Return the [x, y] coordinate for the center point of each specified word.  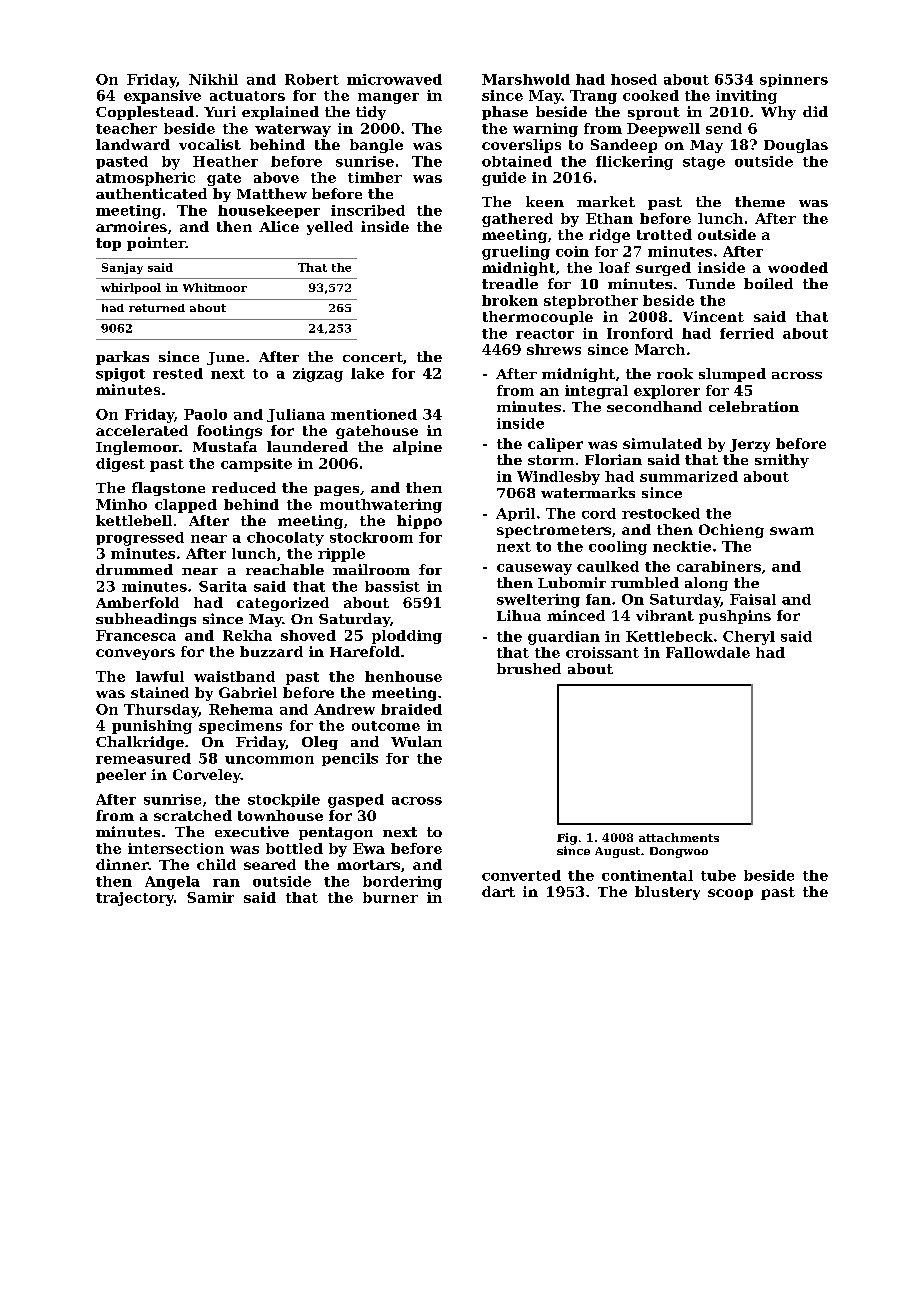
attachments [679, 837]
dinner [122, 864]
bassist [392, 586]
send [724, 128]
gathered [517, 220]
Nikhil [213, 79]
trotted [664, 234]
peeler [121, 776]
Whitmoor [215, 287]
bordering [402, 883]
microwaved [394, 79]
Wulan [416, 741]
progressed [140, 539]
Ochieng [731, 531]
